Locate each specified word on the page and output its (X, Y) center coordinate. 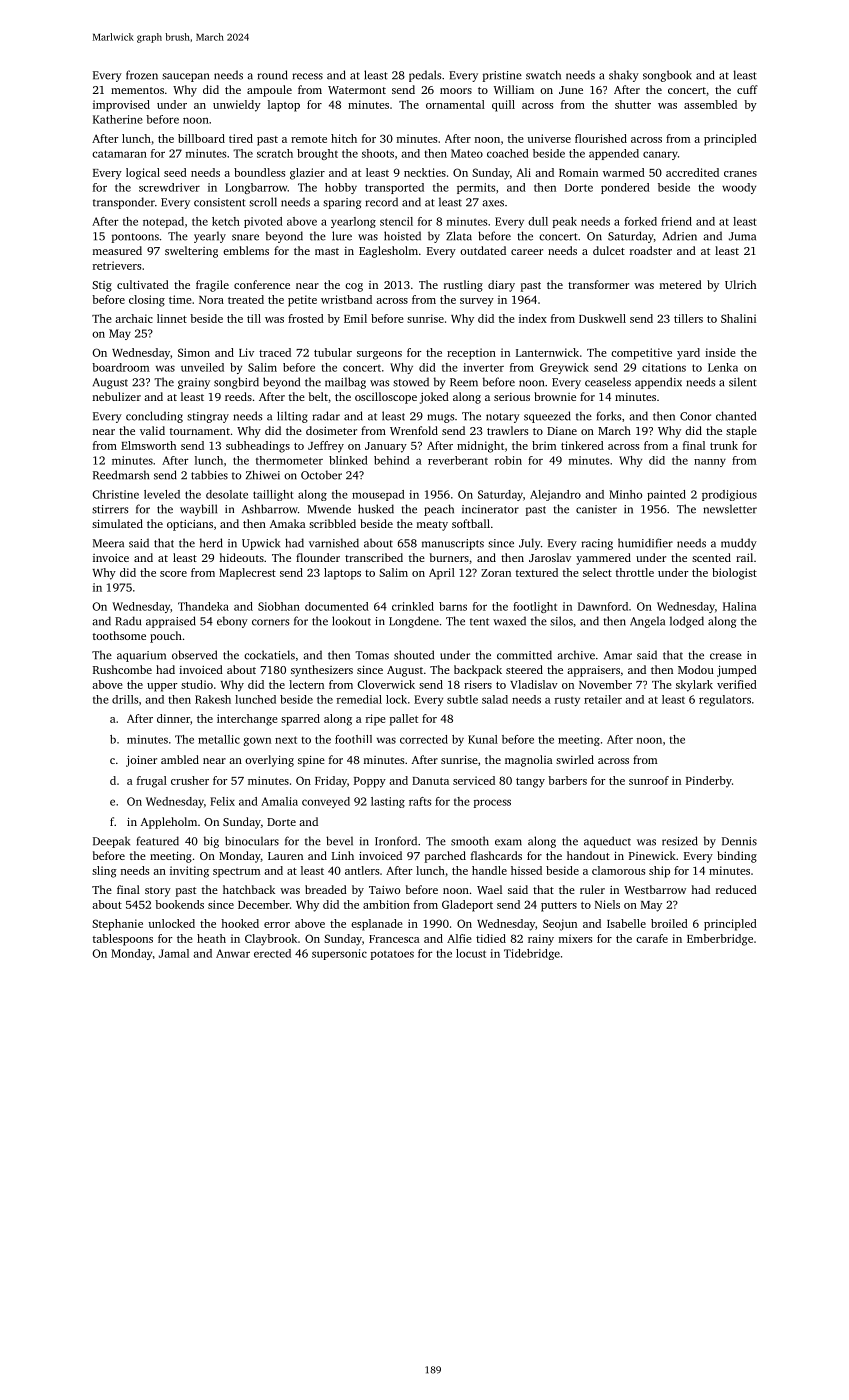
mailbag (345, 383)
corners (270, 622)
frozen (142, 75)
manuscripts (453, 544)
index (533, 318)
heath (211, 938)
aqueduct (607, 842)
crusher (190, 780)
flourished (601, 138)
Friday (331, 782)
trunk (724, 445)
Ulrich (740, 284)
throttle (635, 572)
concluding (154, 417)
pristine (502, 76)
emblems (246, 250)
